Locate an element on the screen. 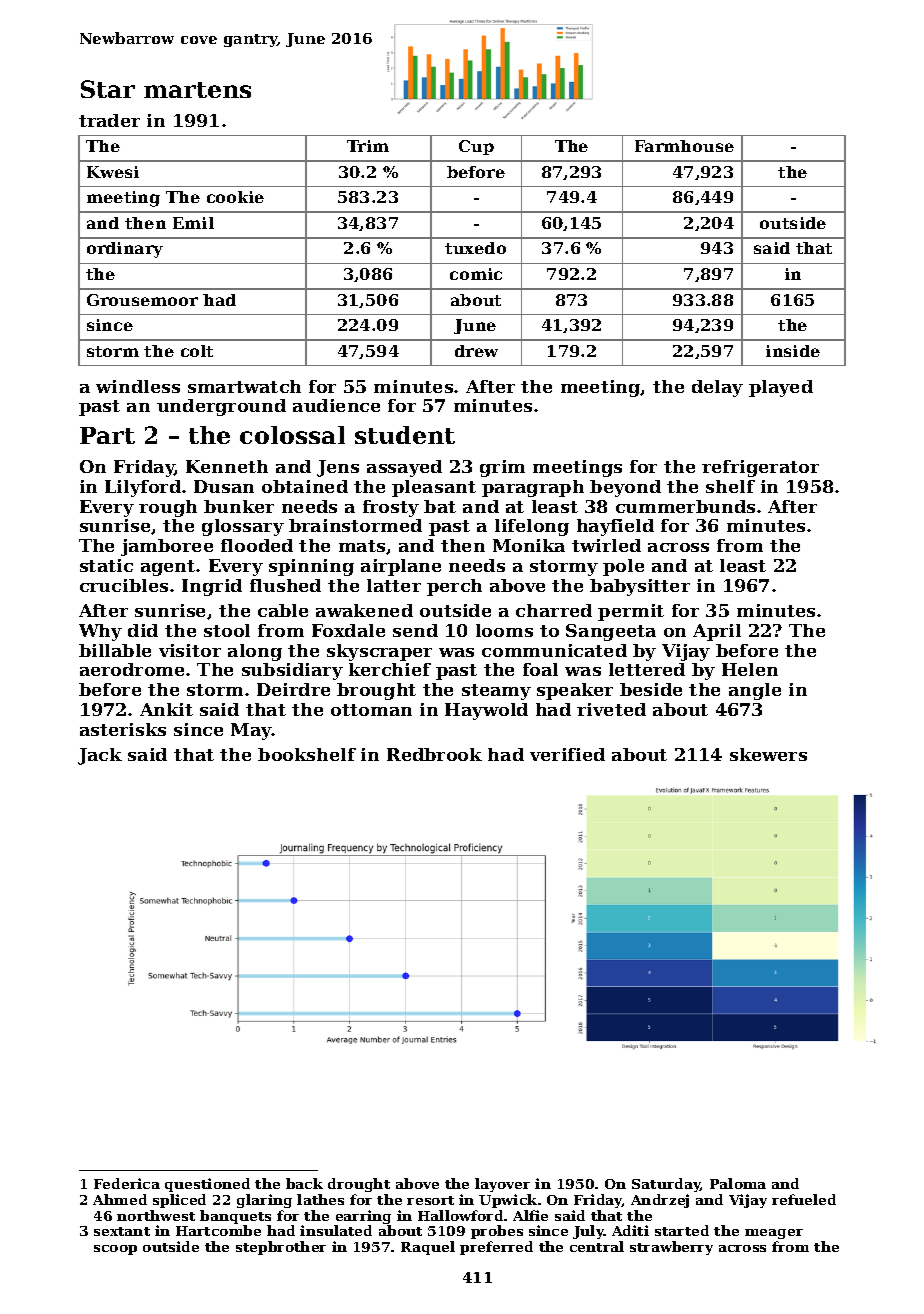  layover is located at coordinates (502, 1185).
